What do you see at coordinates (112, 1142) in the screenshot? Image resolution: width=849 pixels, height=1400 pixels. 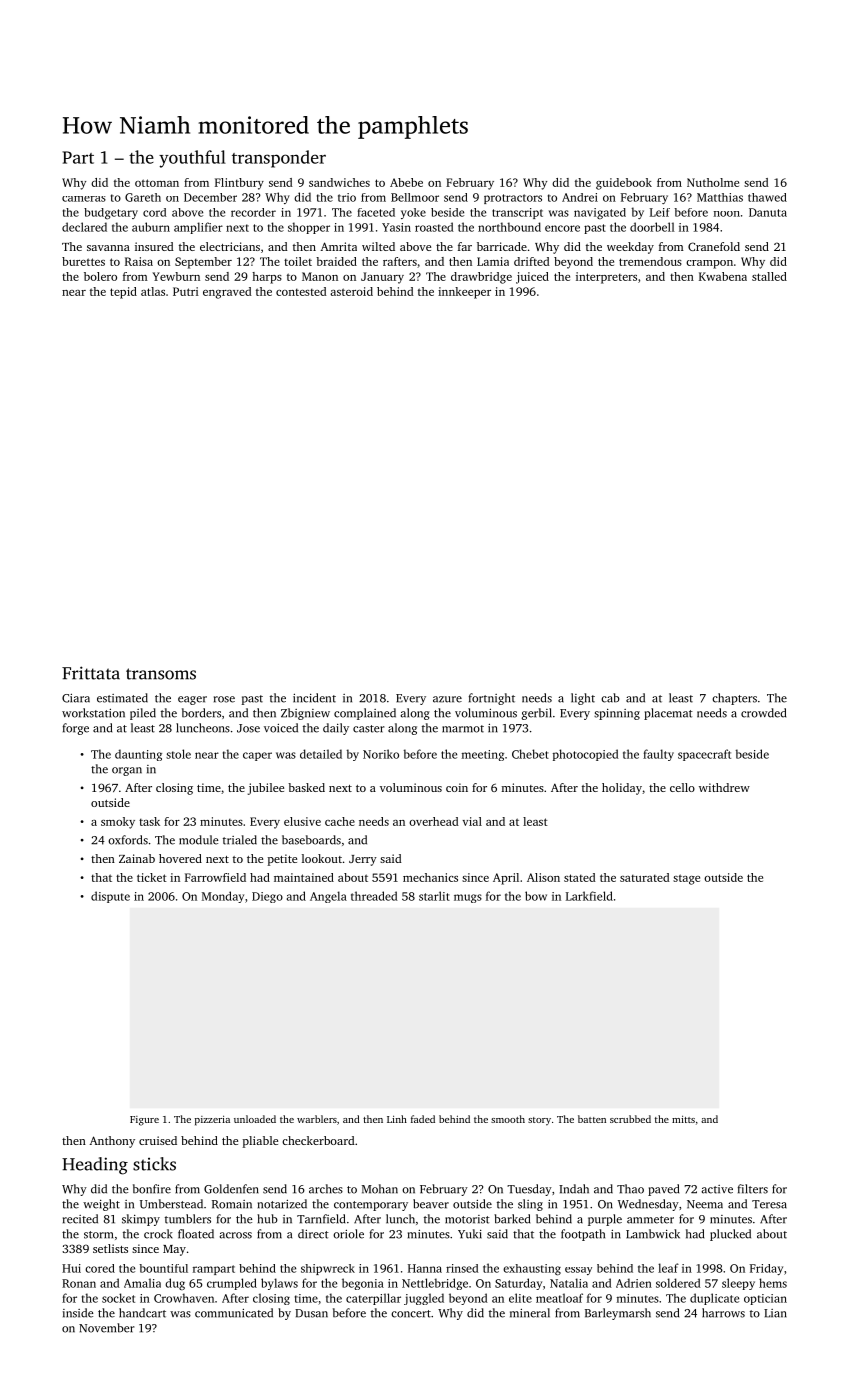 I see `Anthony` at bounding box center [112, 1142].
